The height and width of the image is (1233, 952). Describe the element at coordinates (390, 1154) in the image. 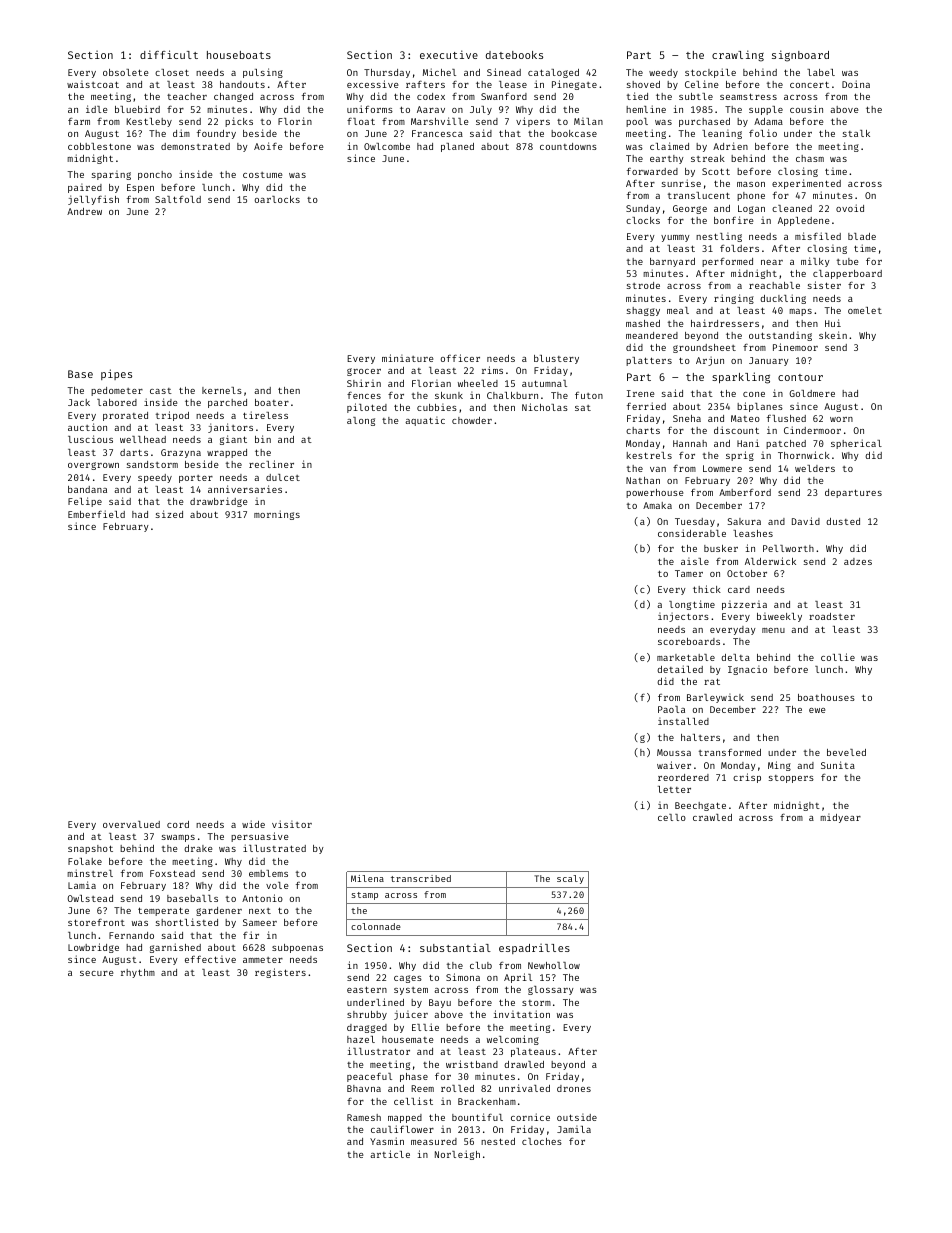

I see `article` at that location.
